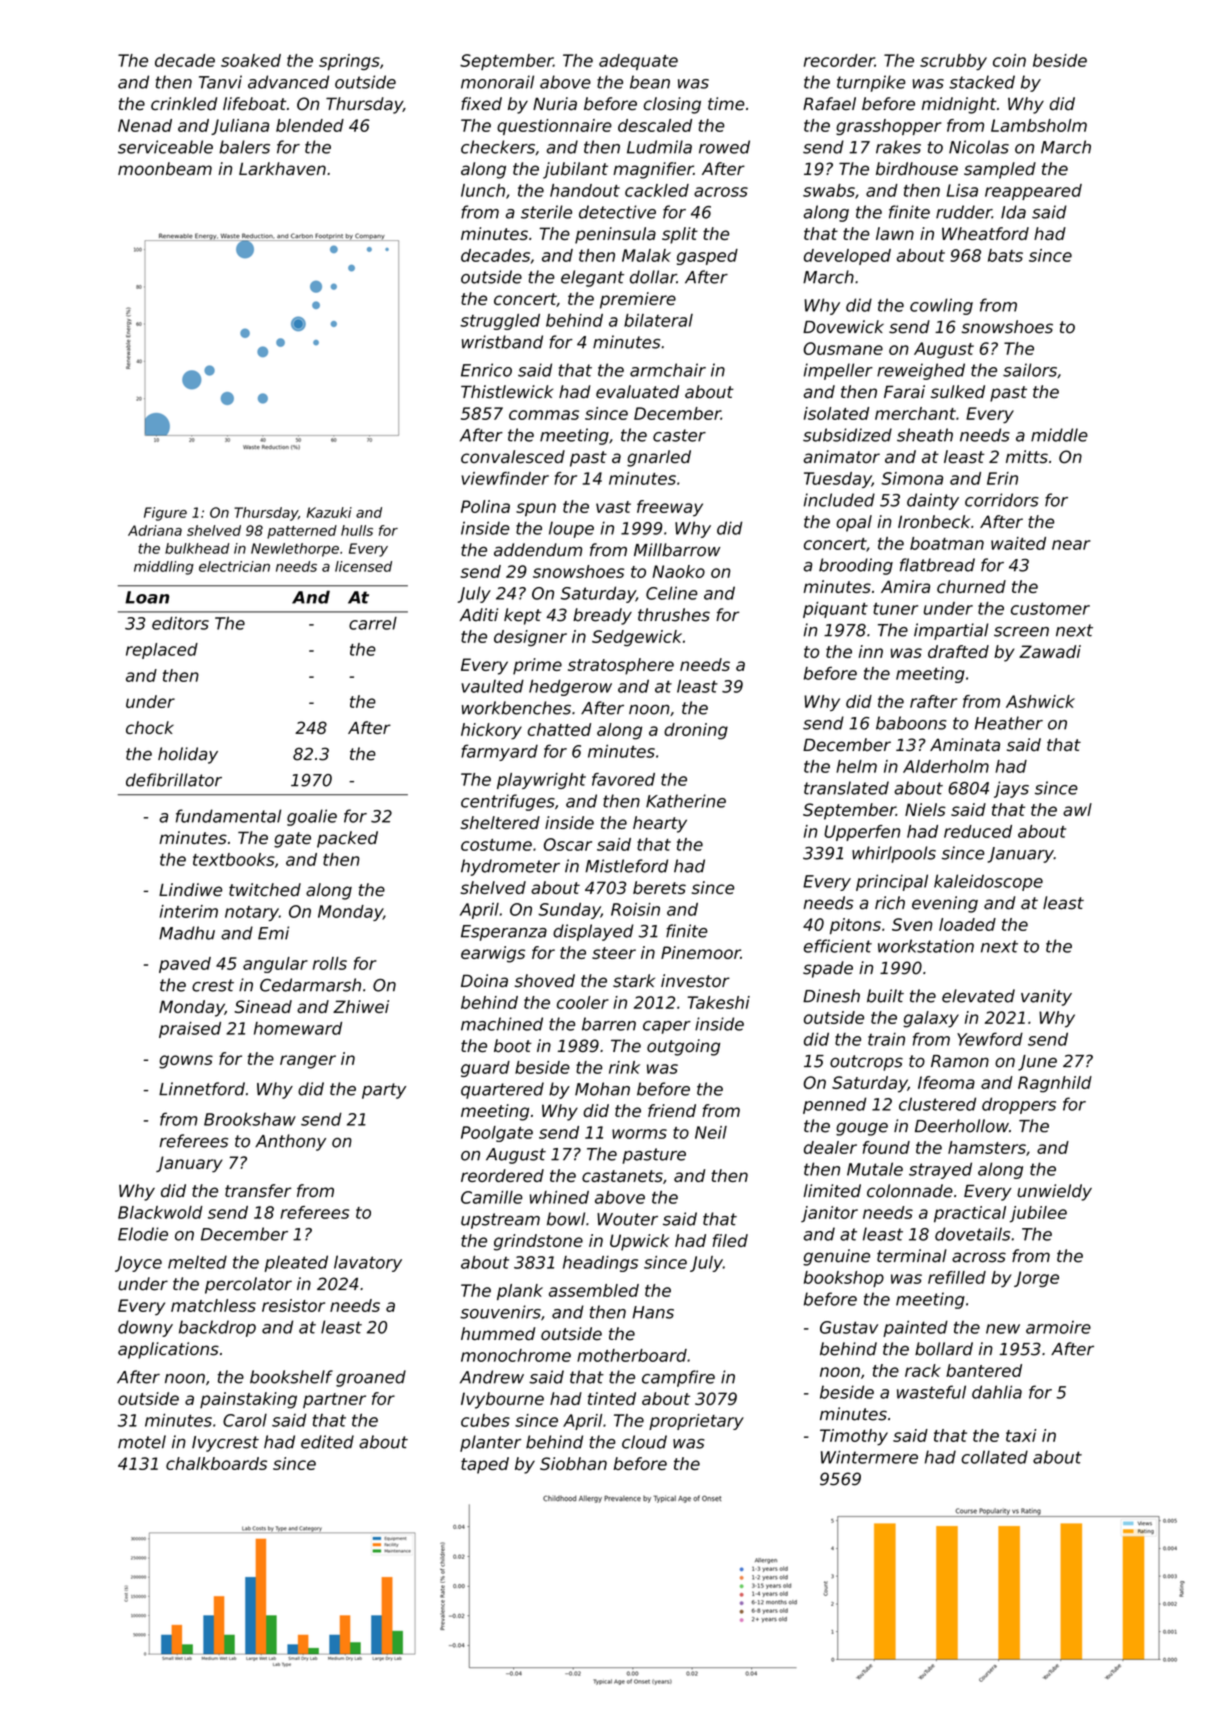  I want to click on Linnetford, so click(202, 1089).
